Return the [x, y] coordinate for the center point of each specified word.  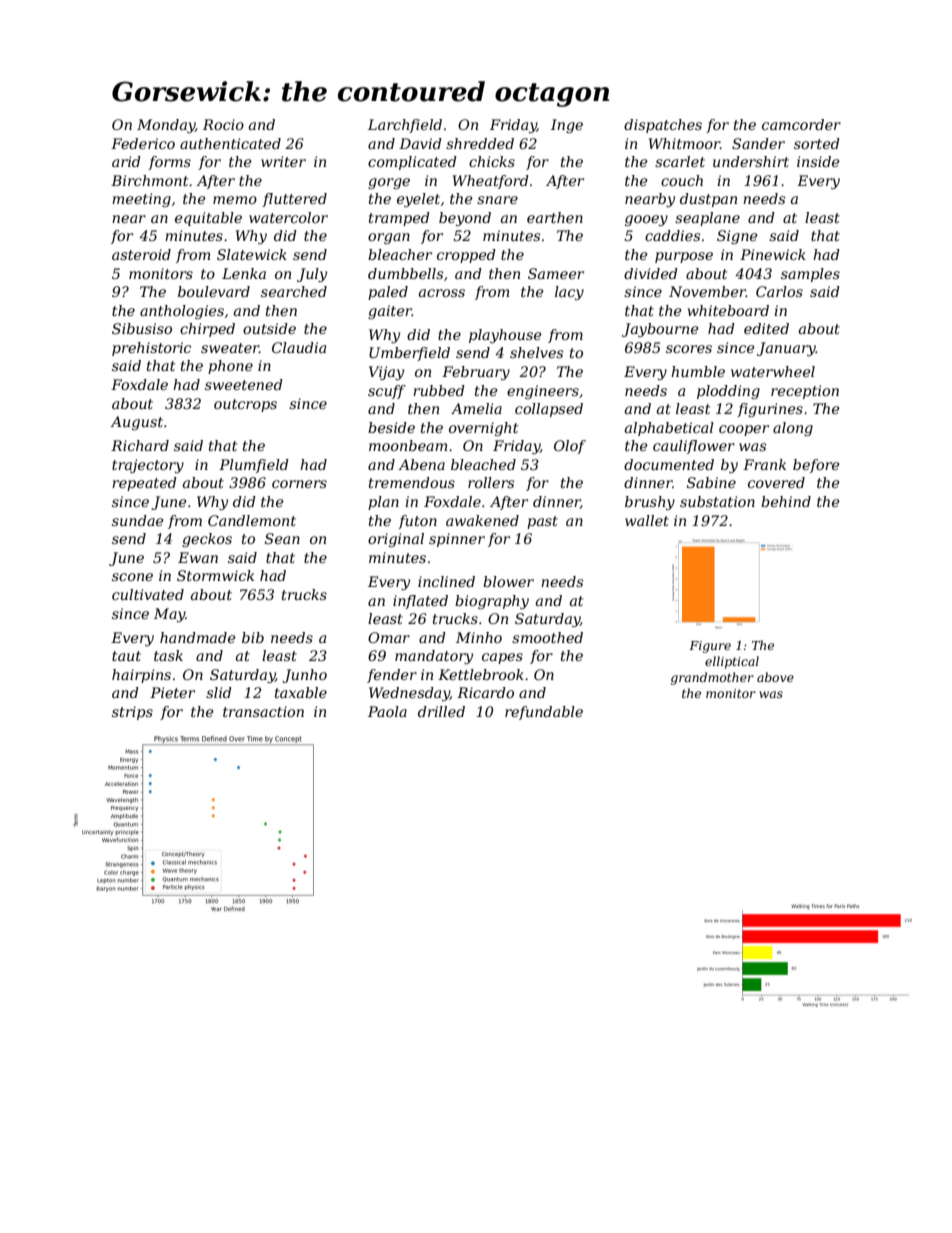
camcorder [801, 124]
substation [717, 501]
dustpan [708, 200]
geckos [207, 540]
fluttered [294, 200]
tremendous [412, 482]
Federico [143, 143]
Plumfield [254, 466]
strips [132, 713]
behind [786, 501]
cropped [466, 256]
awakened [482, 520]
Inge [567, 126]
